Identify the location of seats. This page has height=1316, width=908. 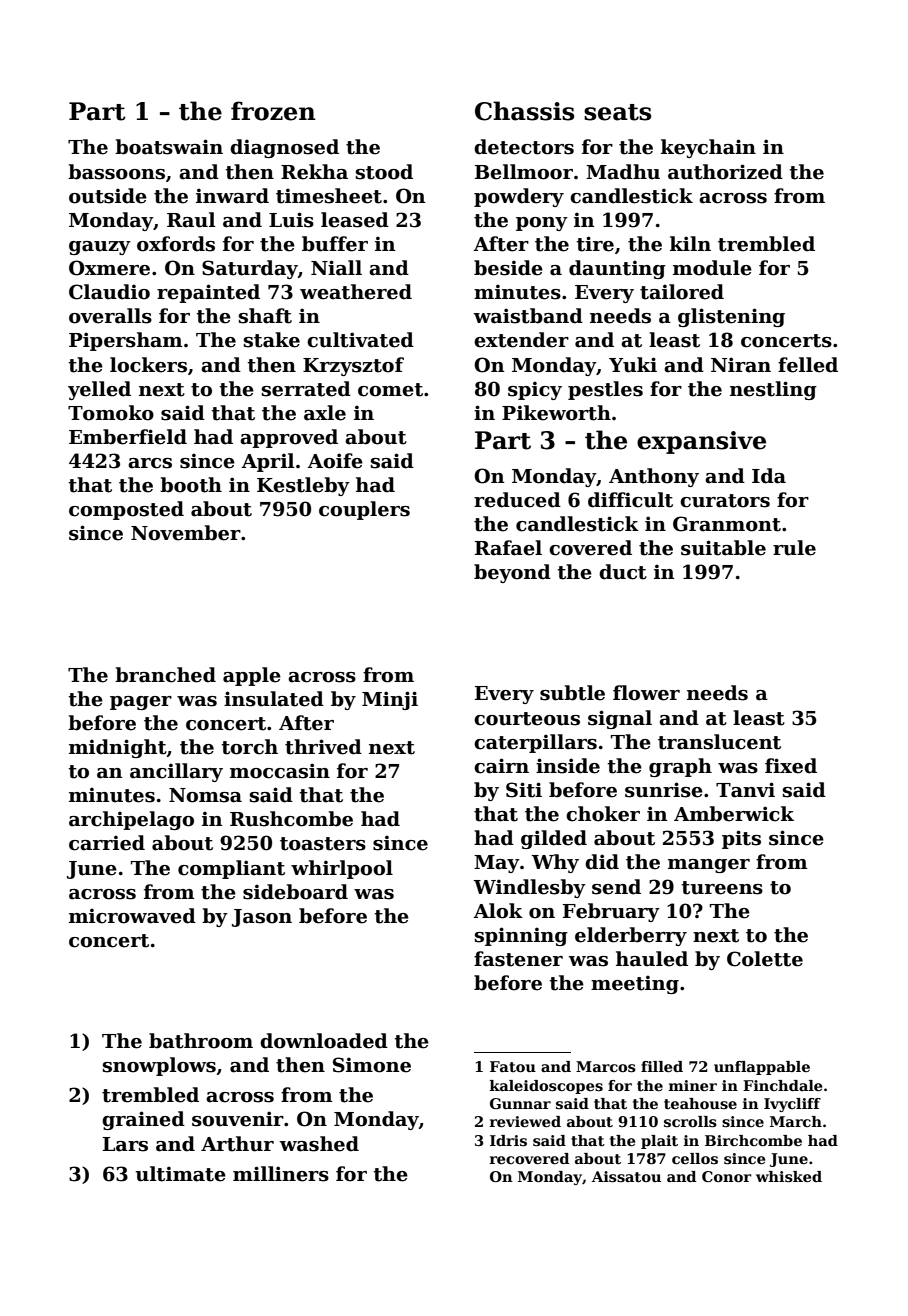
(617, 112).
